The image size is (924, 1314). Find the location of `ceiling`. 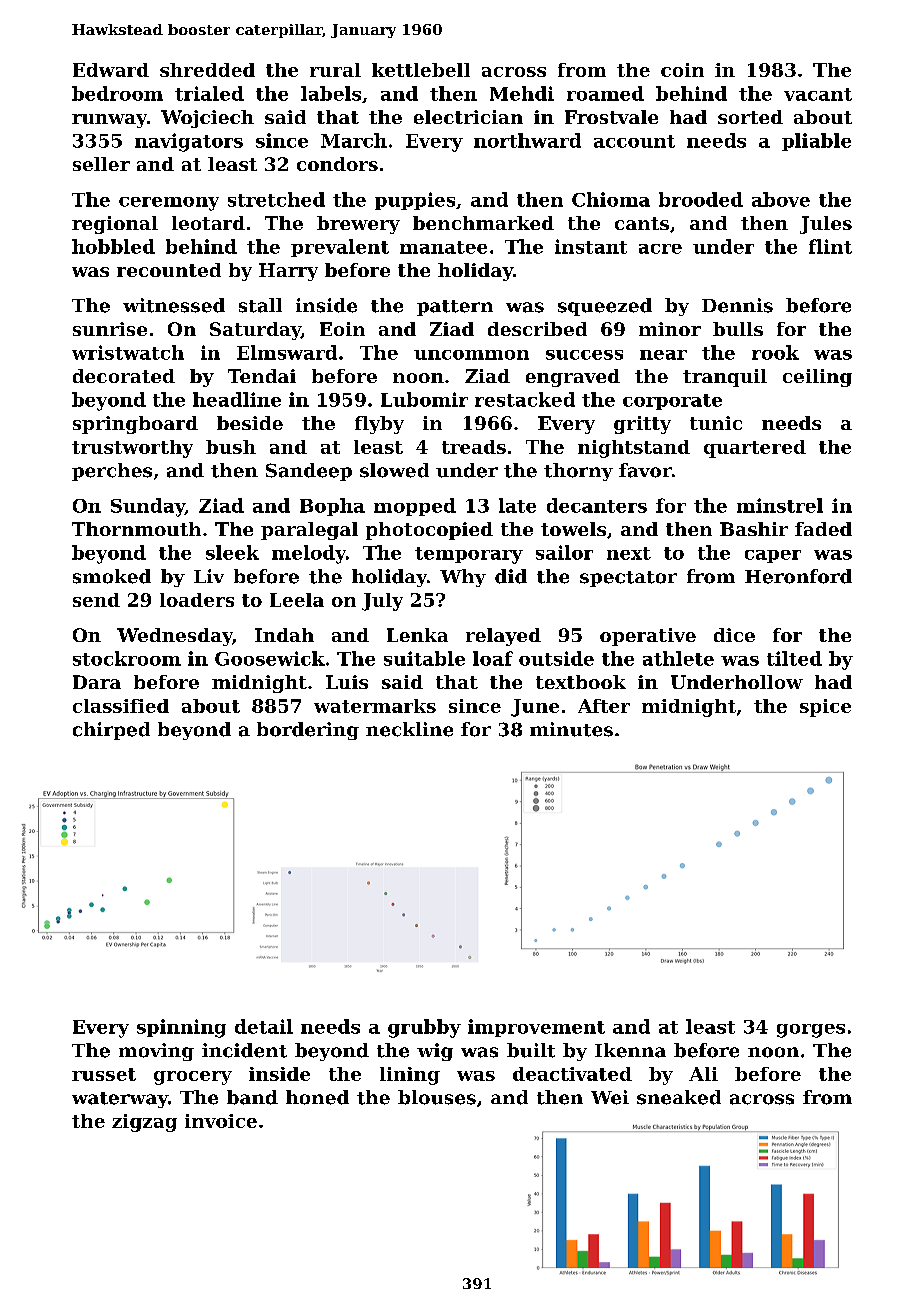

ceiling is located at coordinates (817, 378).
